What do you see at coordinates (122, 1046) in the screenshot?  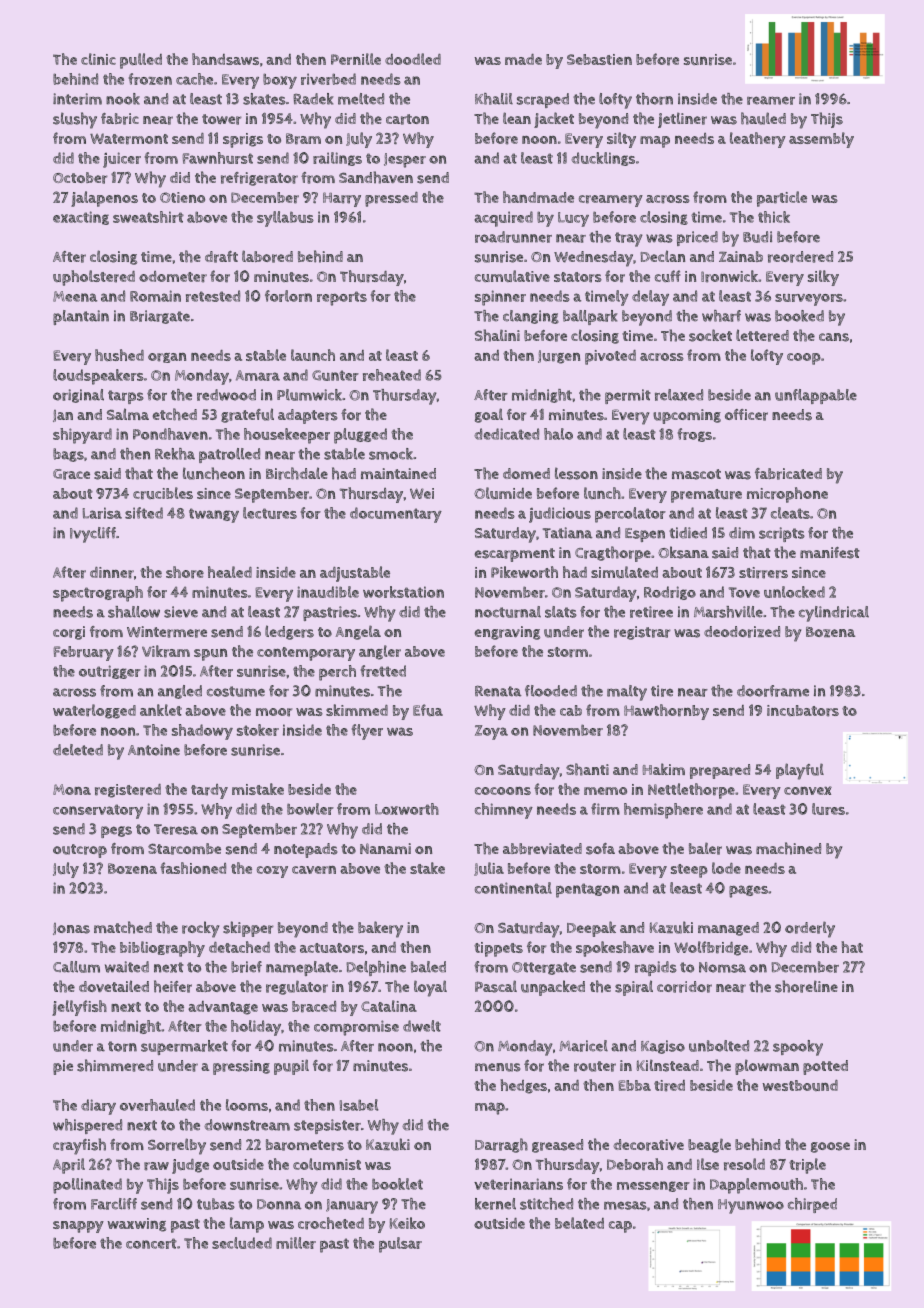 I see `torn` at bounding box center [122, 1046].
